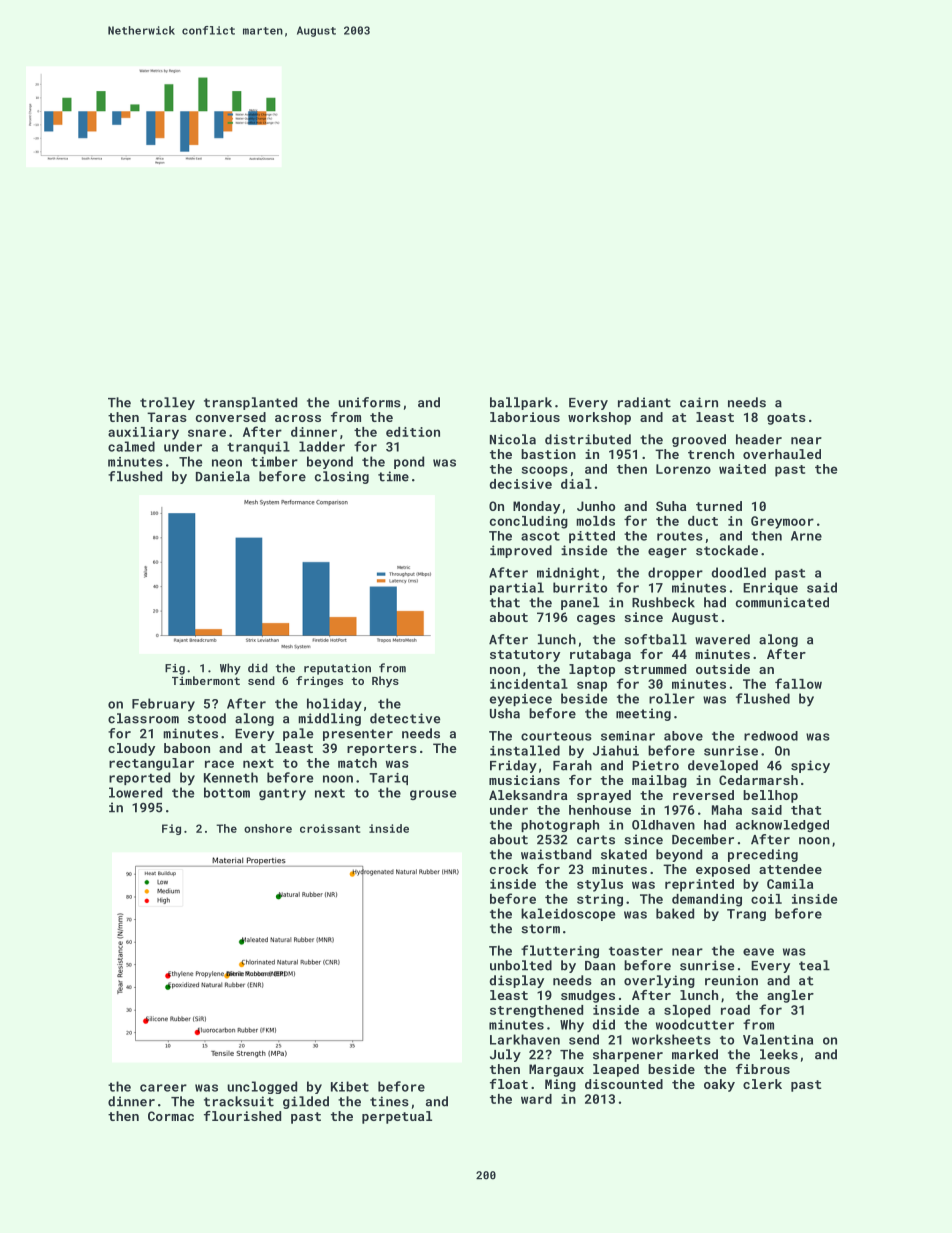  What do you see at coordinates (337, 669) in the screenshot?
I see `reputation` at bounding box center [337, 669].
